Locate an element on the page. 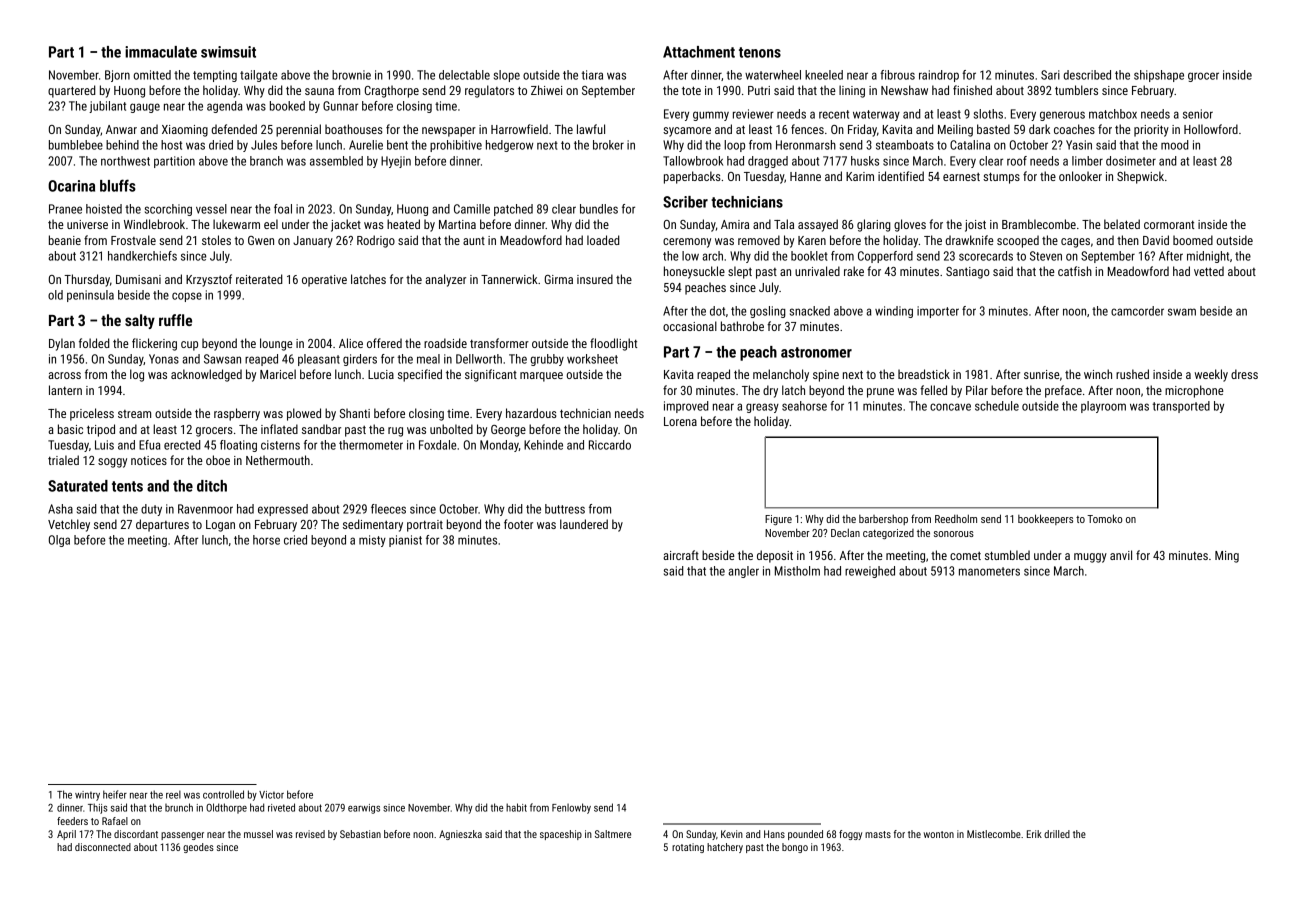  angler is located at coordinates (743, 572).
